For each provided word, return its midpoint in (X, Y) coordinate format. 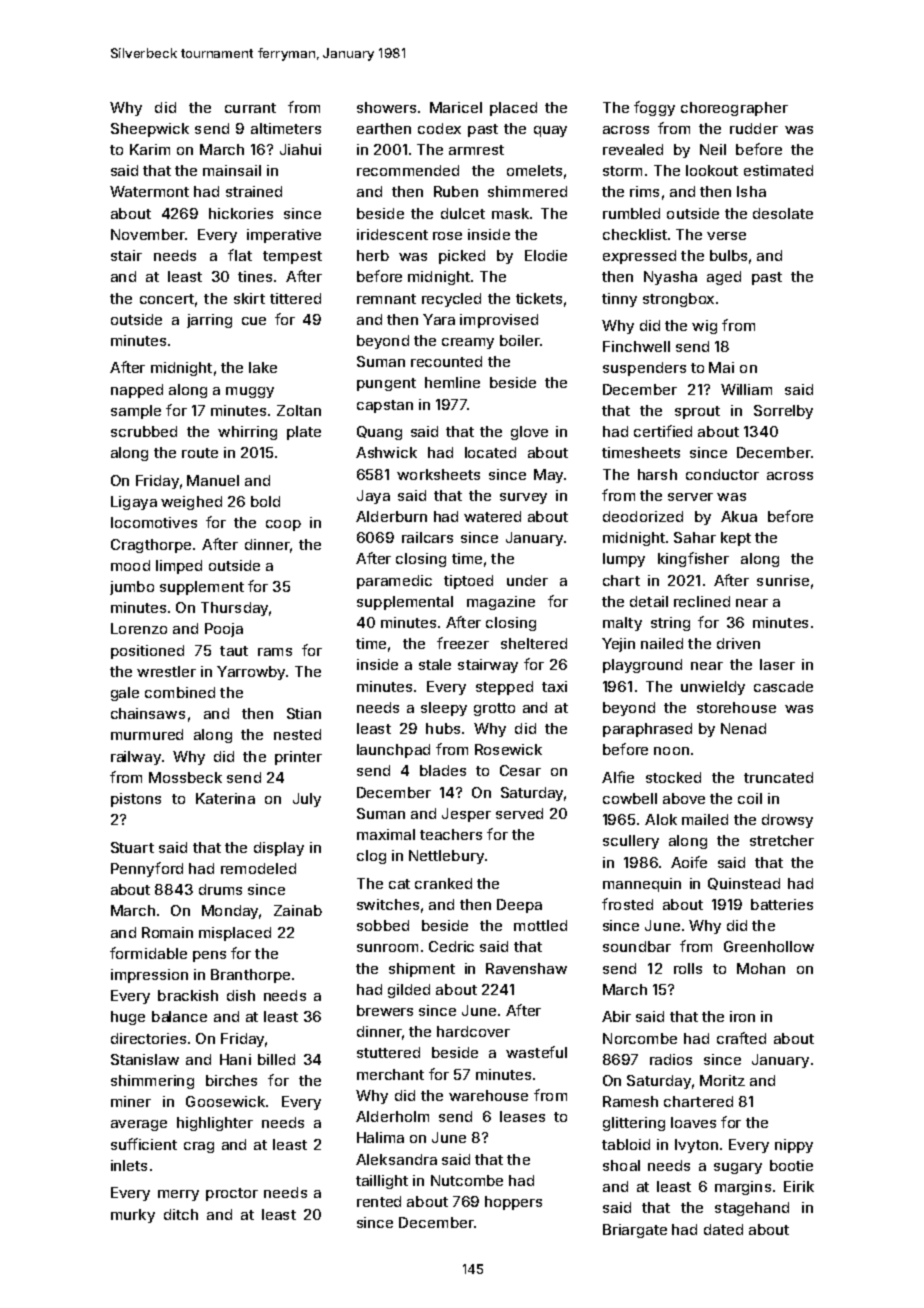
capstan (385, 406)
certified (663, 431)
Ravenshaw (526, 968)
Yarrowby (251, 673)
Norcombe (640, 1038)
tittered (295, 298)
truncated (778, 777)
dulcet (463, 213)
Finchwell (636, 346)
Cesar (520, 770)
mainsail (232, 170)
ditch (181, 1214)
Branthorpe (250, 976)
